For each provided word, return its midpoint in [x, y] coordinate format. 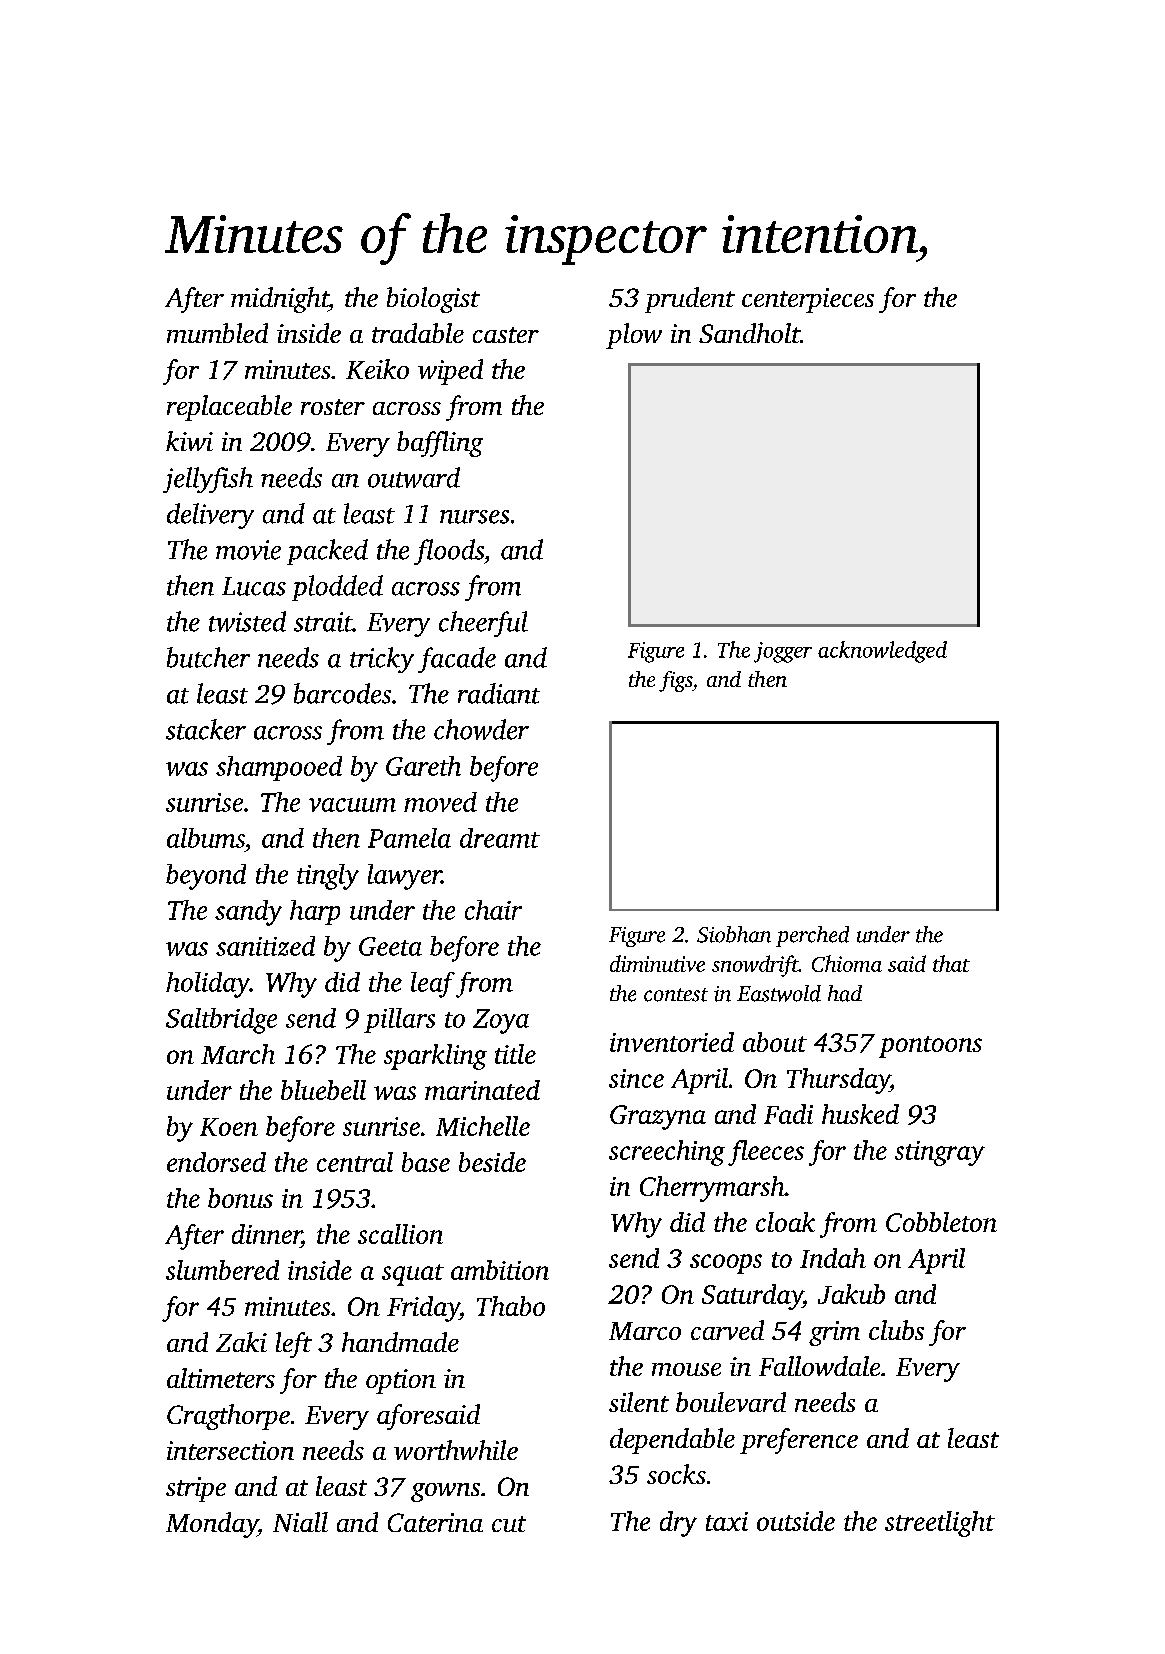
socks [676, 1474]
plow [634, 336]
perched [812, 936]
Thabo [511, 1306]
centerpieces [808, 300]
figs [675, 681]
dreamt [500, 838]
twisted [247, 621]
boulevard [731, 1402]
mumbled [217, 333]
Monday [212, 1525]
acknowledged [882, 652]
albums [206, 838]
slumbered [222, 1270]
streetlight [940, 1524]
